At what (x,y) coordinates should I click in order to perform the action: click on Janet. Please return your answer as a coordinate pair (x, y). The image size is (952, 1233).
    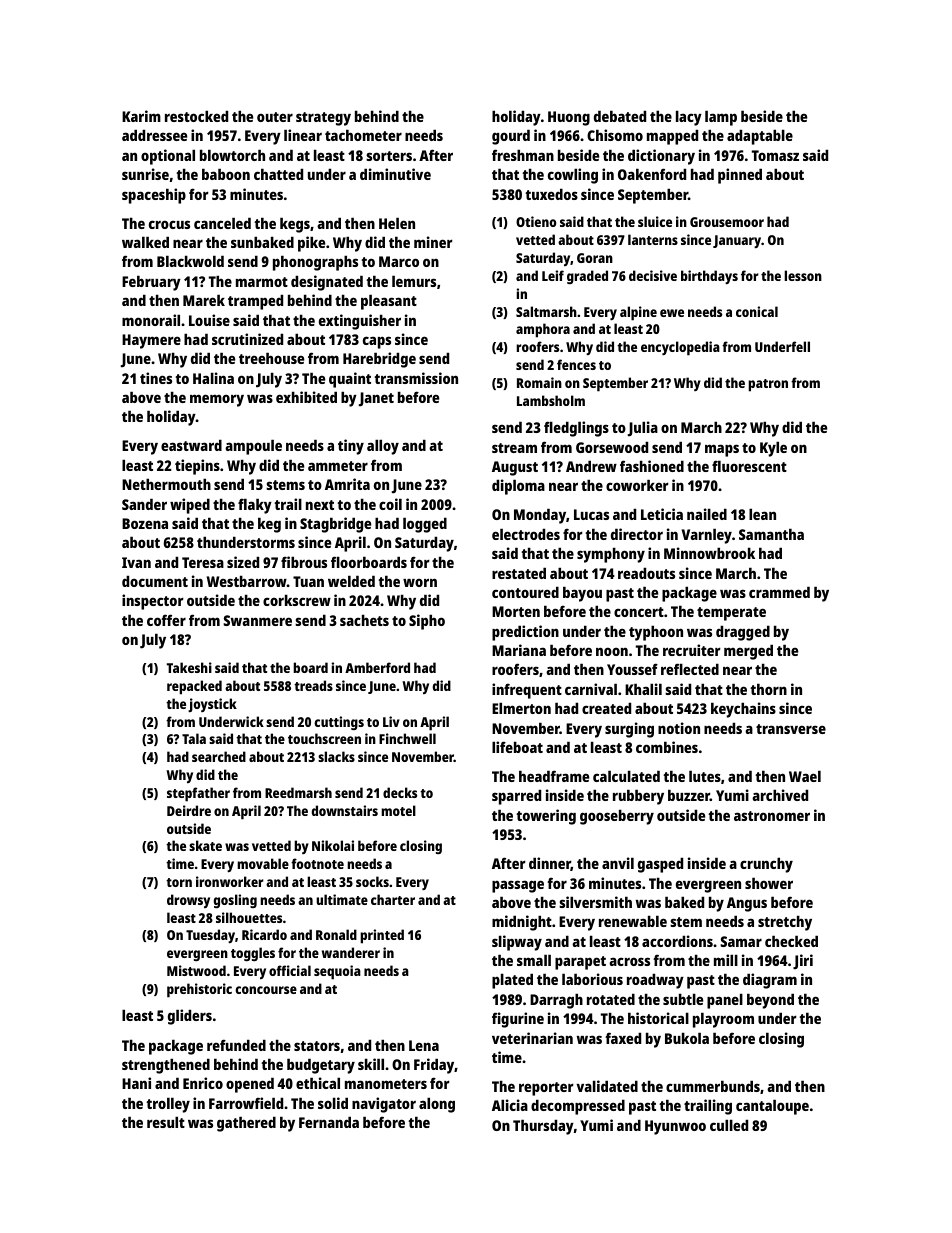
    Looking at the image, I should click on (376, 399).
